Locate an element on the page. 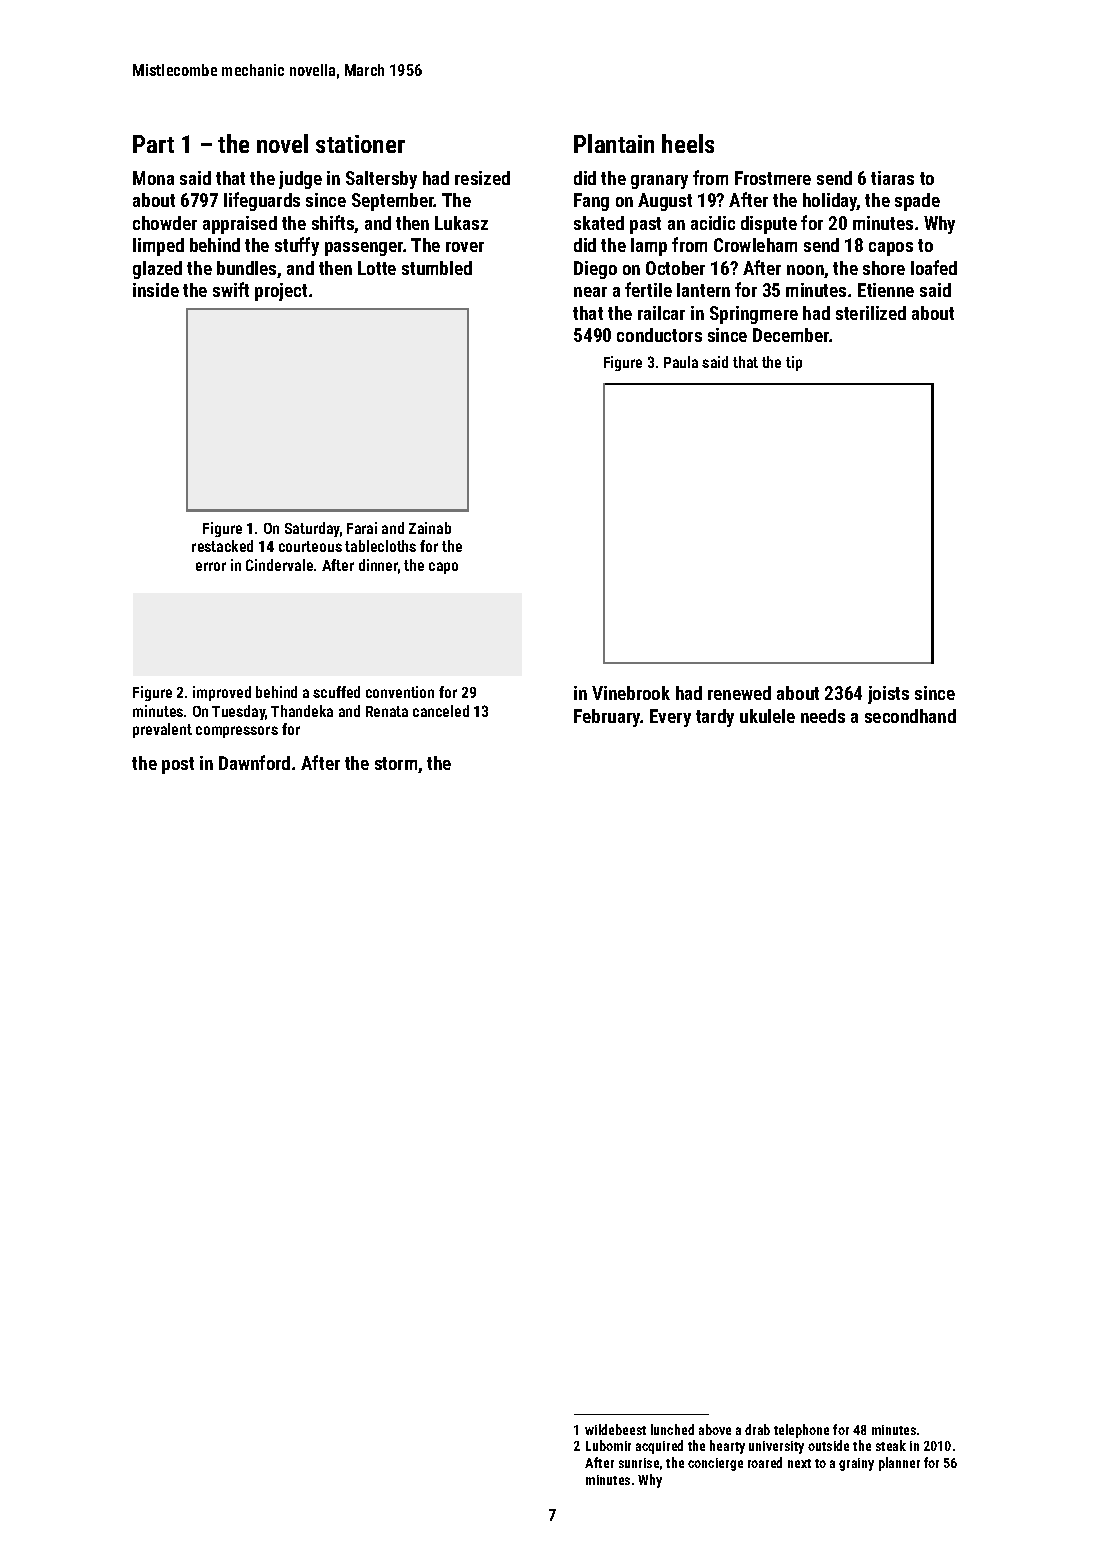 The height and width of the image is (1557, 1096). canceled is located at coordinates (441, 711).
